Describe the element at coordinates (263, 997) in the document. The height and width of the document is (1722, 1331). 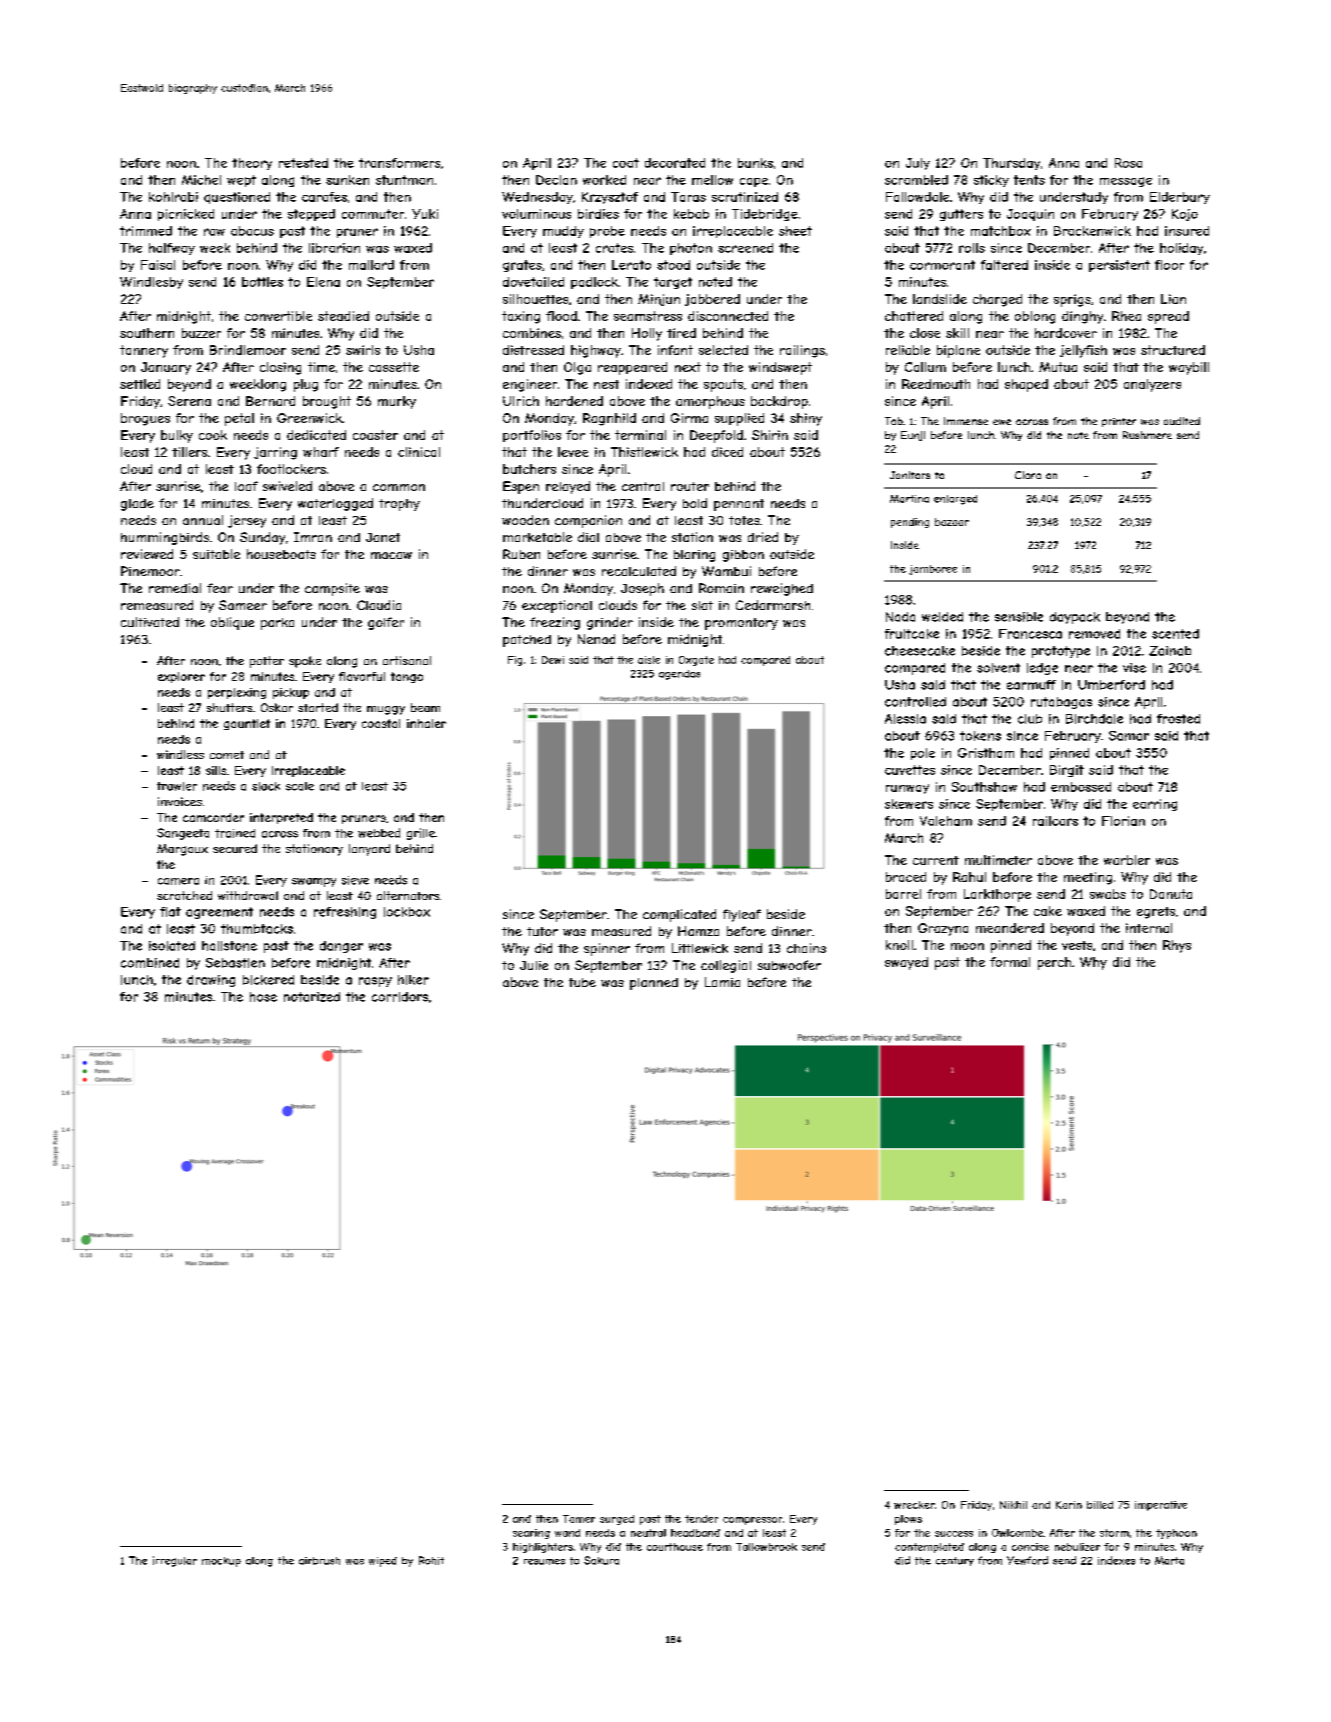
I see `hose` at that location.
